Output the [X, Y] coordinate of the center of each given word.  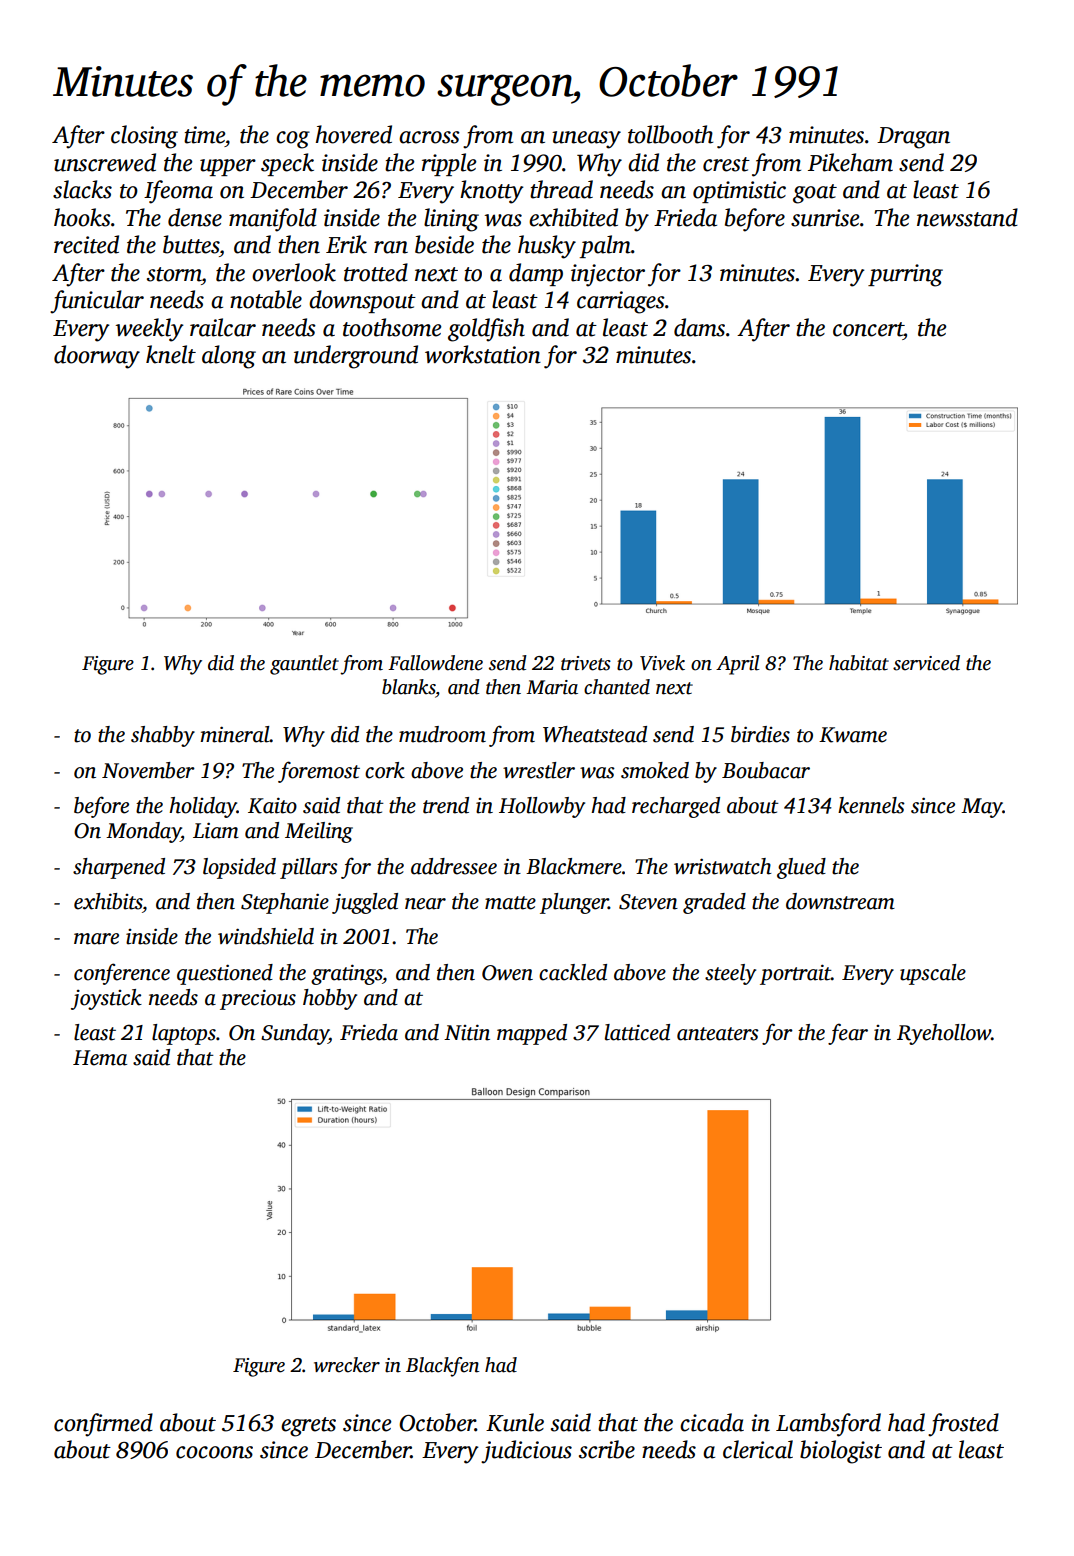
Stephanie [285, 903]
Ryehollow [944, 1034]
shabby [163, 736]
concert [868, 329]
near [425, 904]
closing [144, 137]
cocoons [214, 1452]
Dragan [913, 138]
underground [356, 357]
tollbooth [670, 134]
